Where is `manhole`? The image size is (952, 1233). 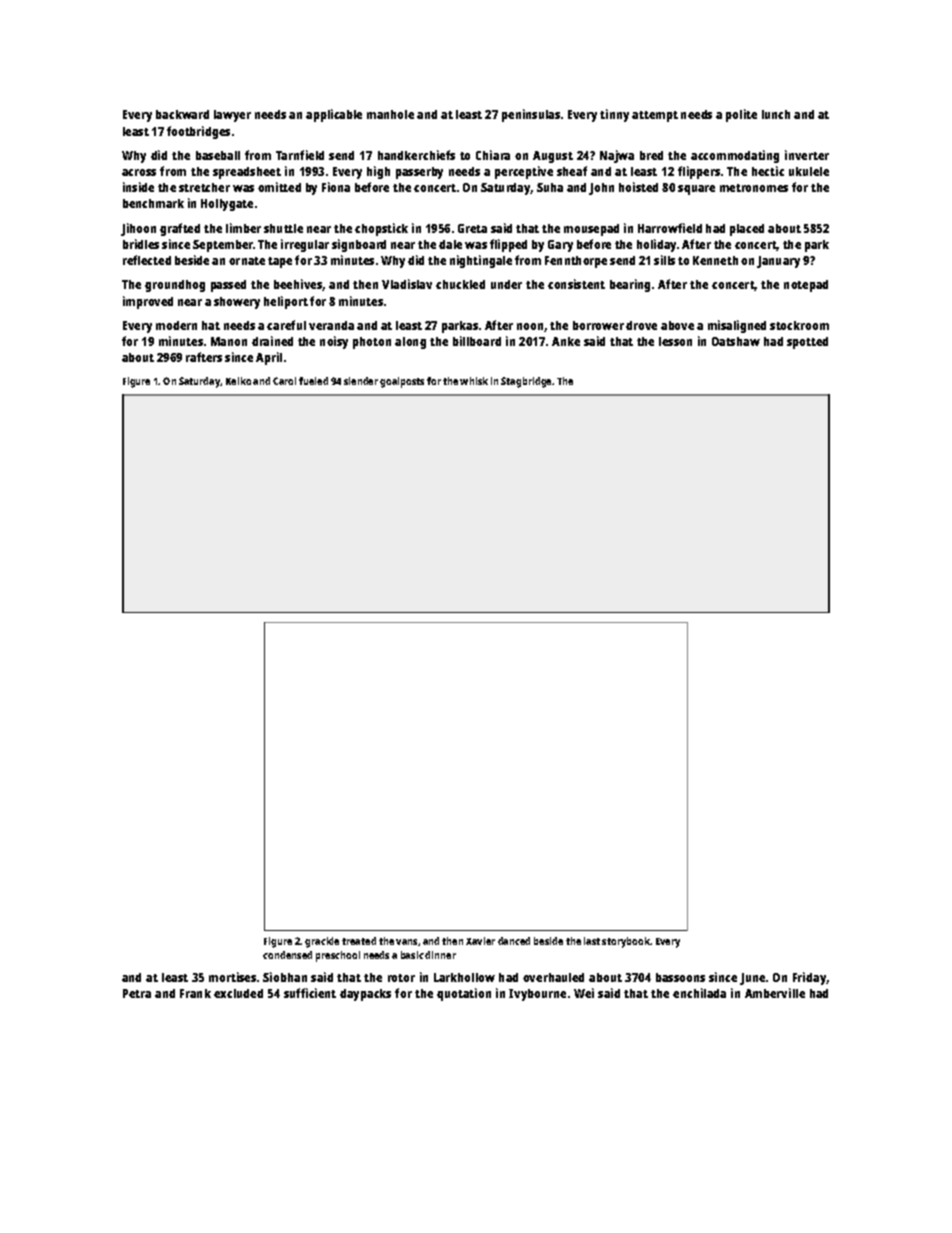 manhole is located at coordinates (390, 114).
